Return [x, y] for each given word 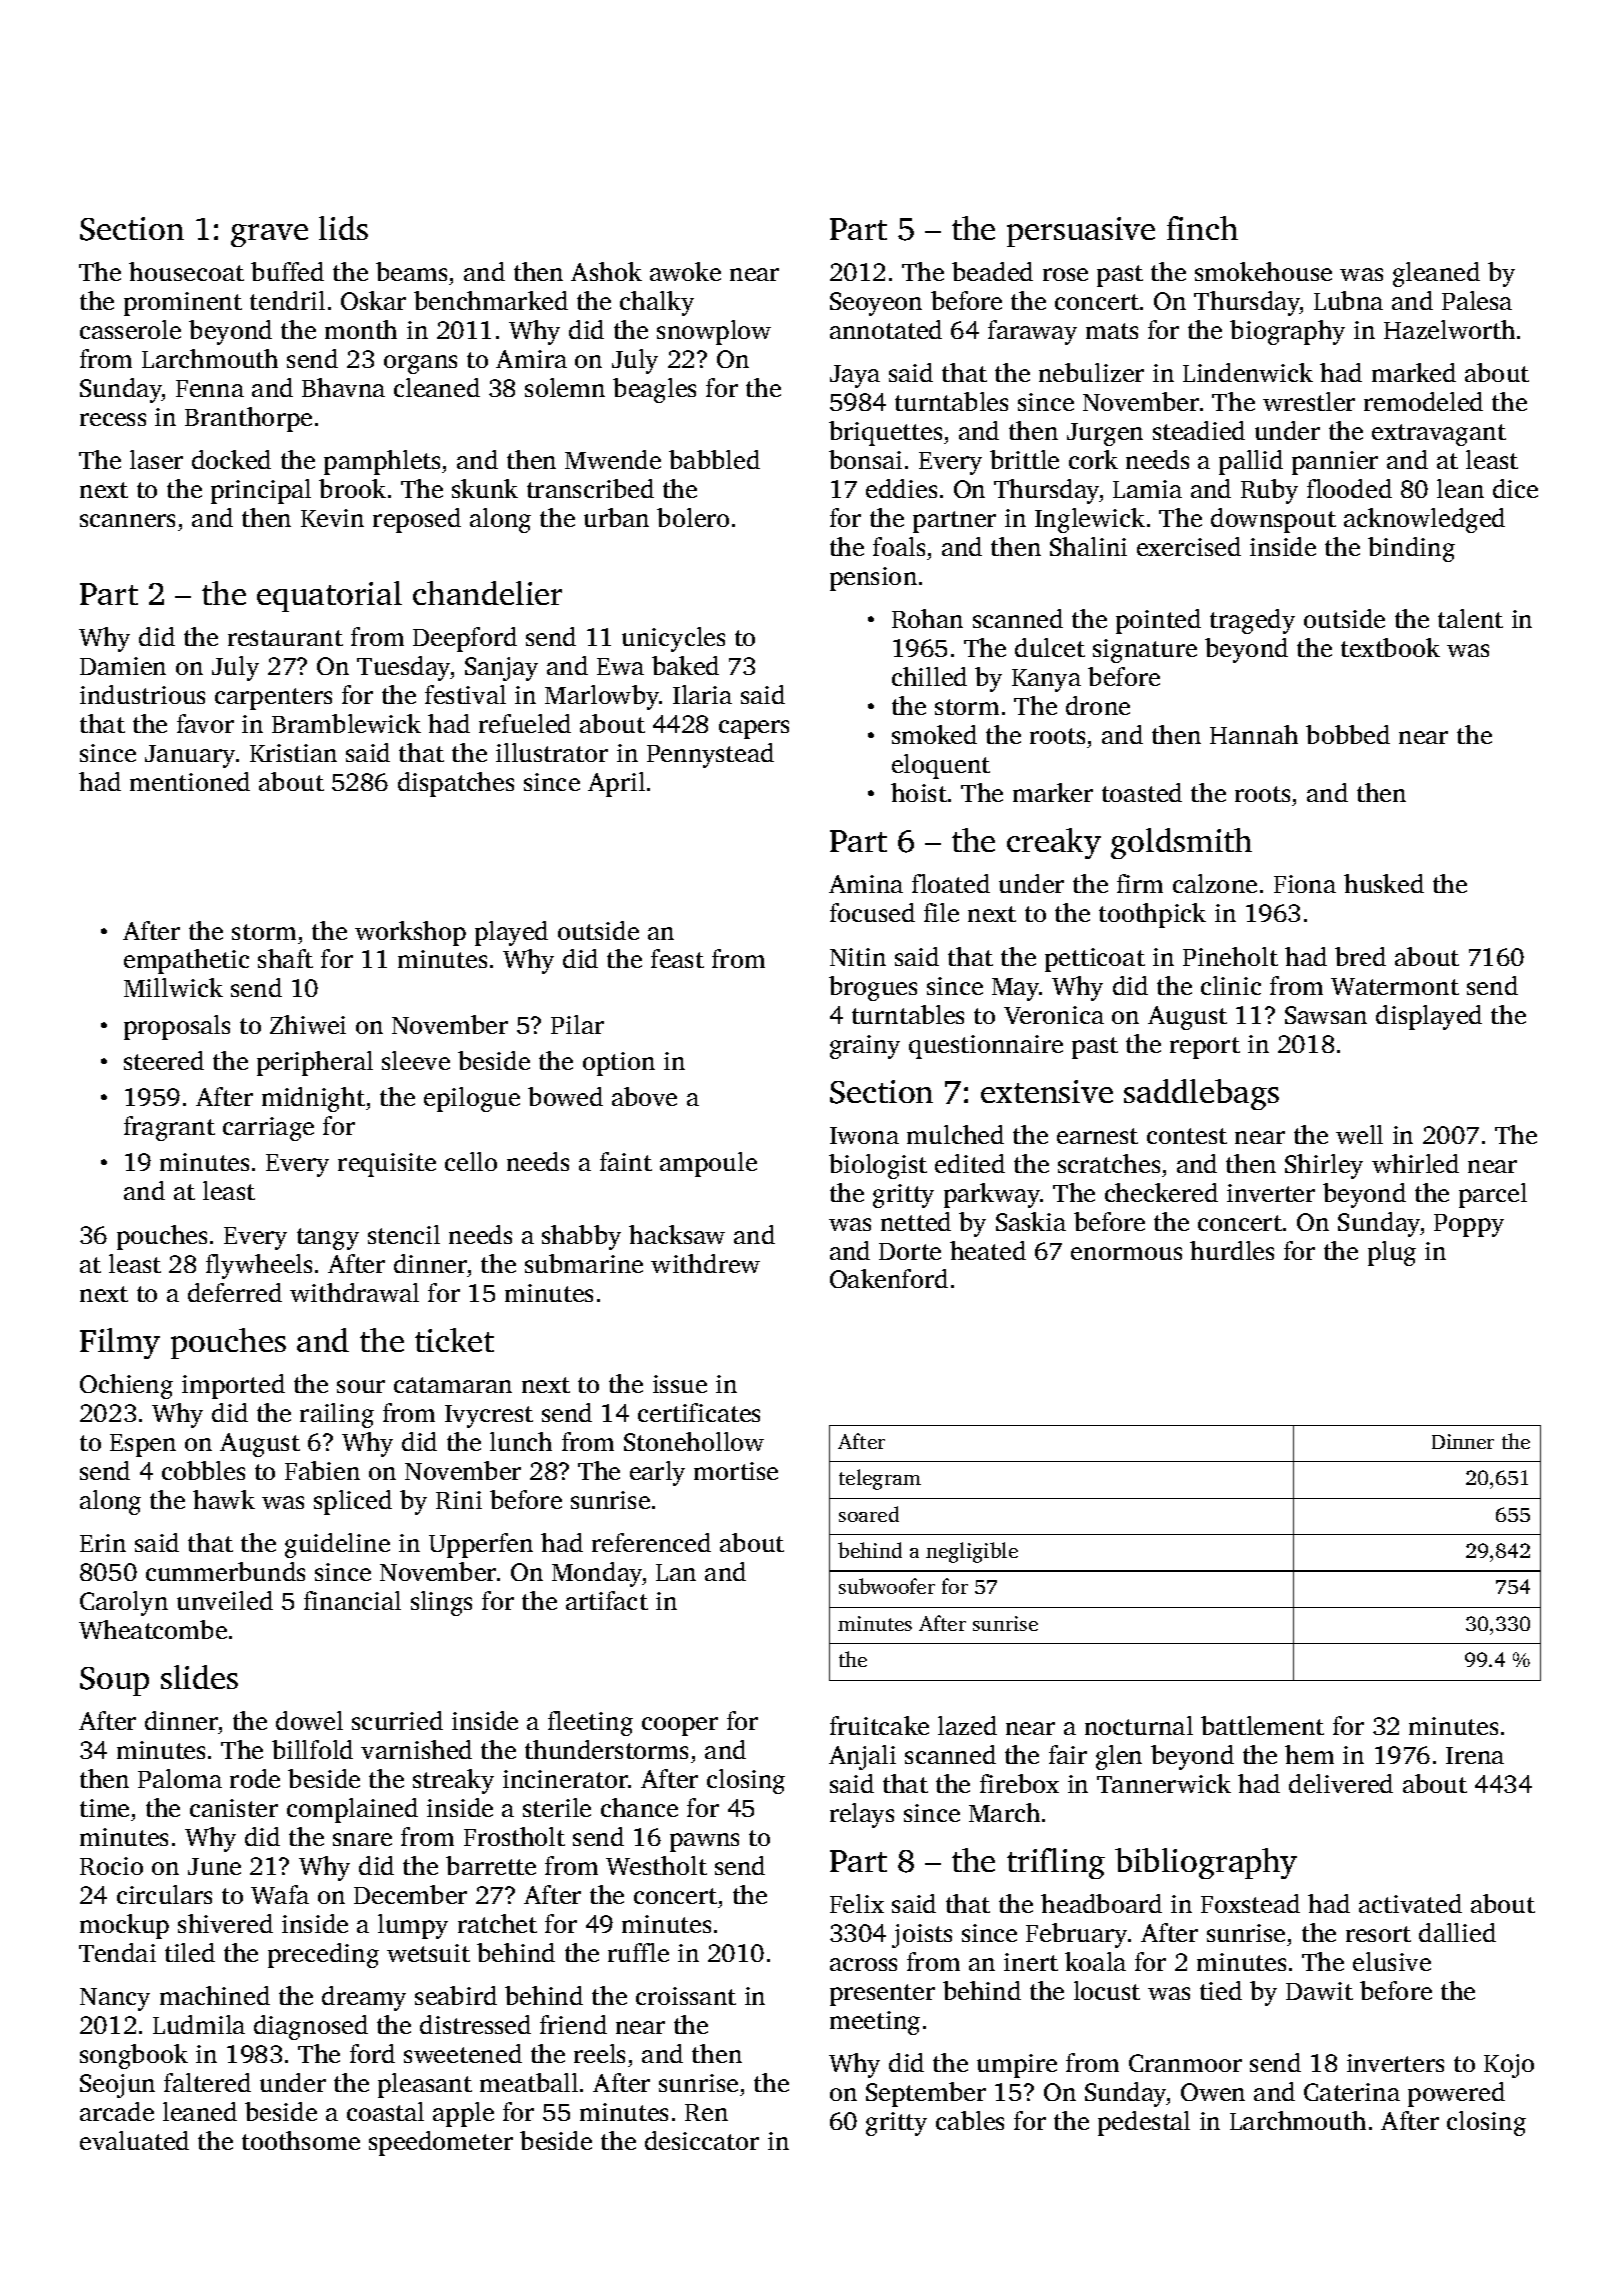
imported [233, 1386]
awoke [685, 271]
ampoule [708, 1164]
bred [1360, 956]
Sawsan [1326, 1015]
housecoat [186, 271]
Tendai [117, 1952]
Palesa [1477, 300]
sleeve [416, 1060]
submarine [584, 1263]
